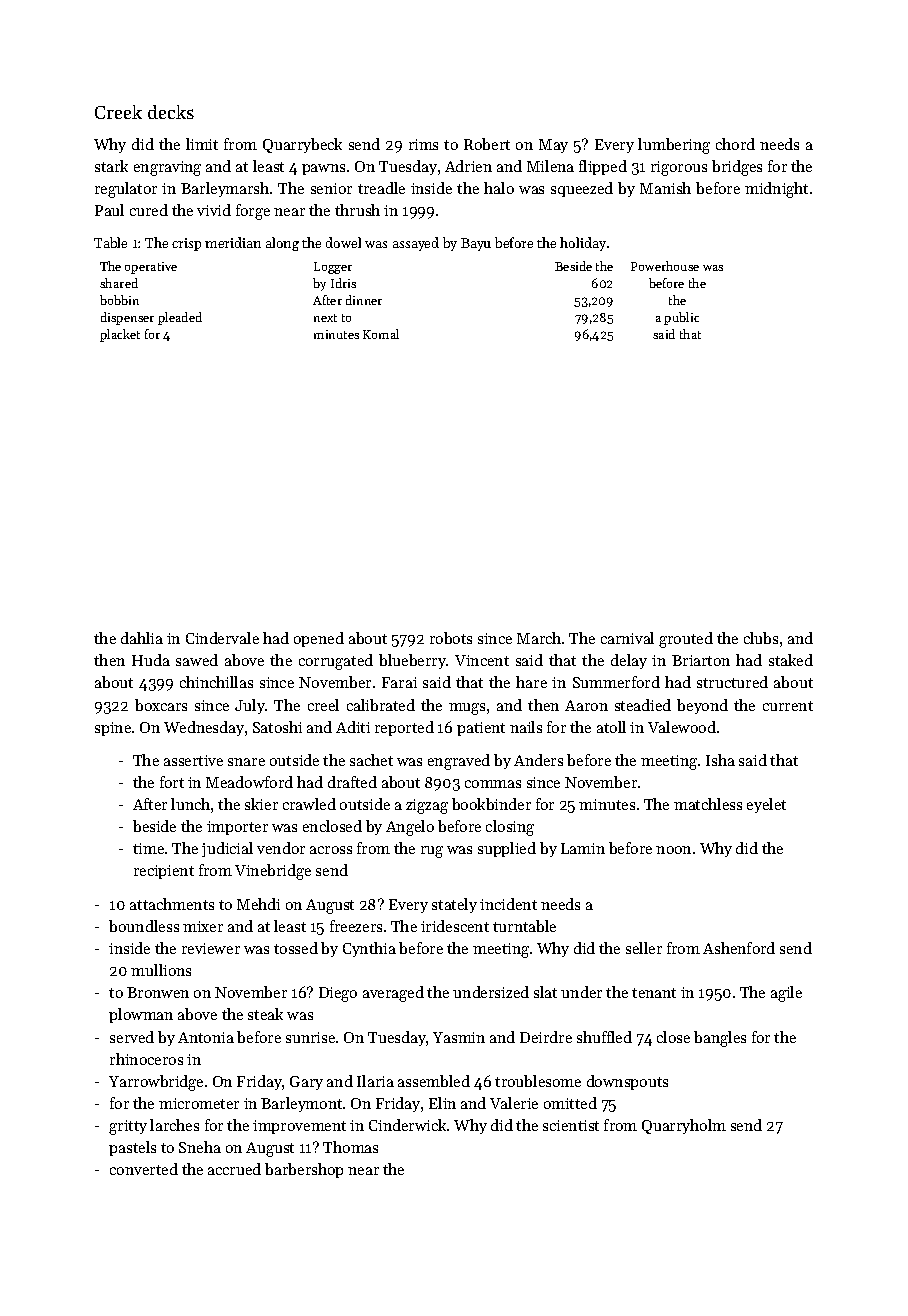  What do you see at coordinates (120, 335) in the image?
I see `placket` at bounding box center [120, 335].
